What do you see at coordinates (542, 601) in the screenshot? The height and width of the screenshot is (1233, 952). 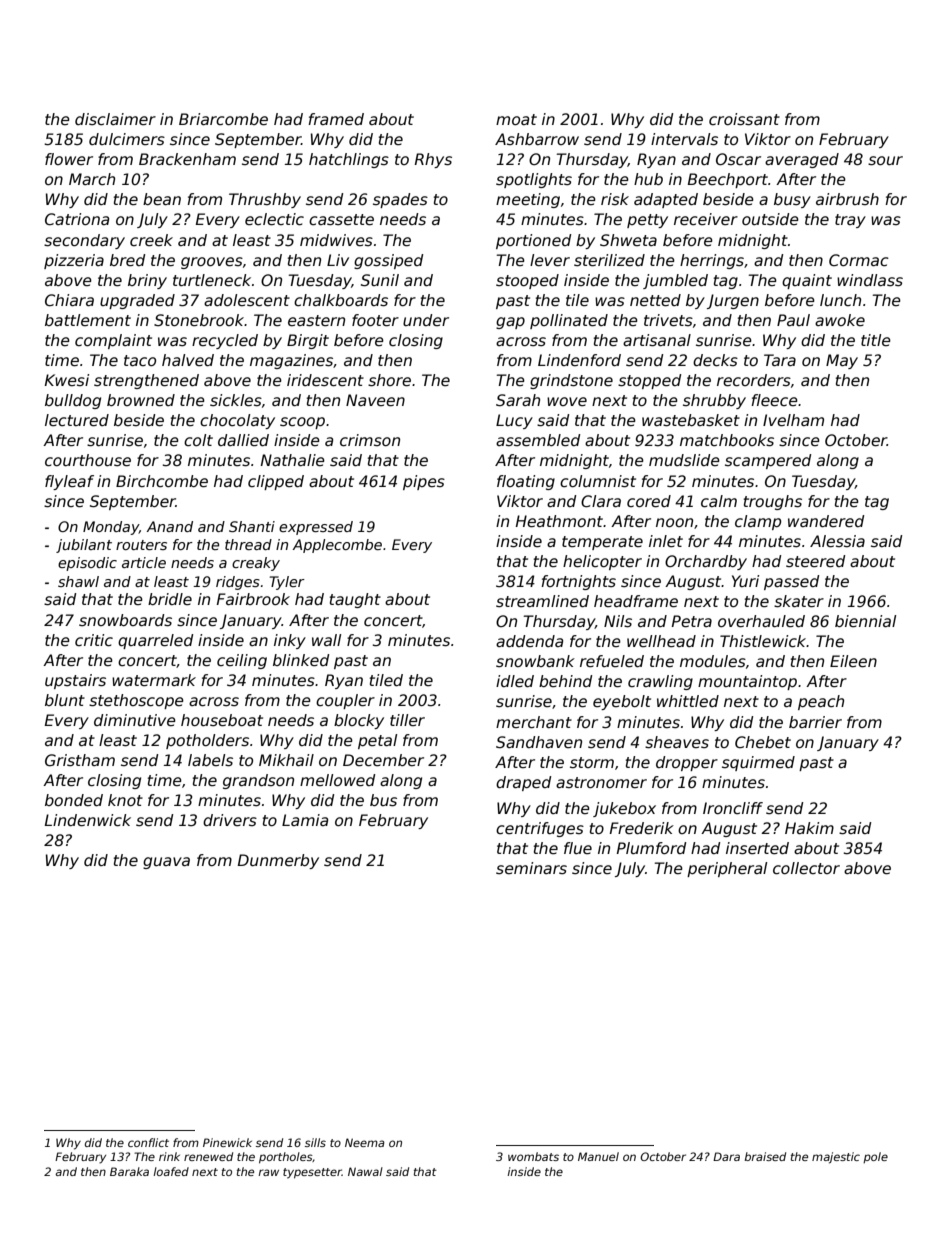 I see `streamlined` at bounding box center [542, 601].
